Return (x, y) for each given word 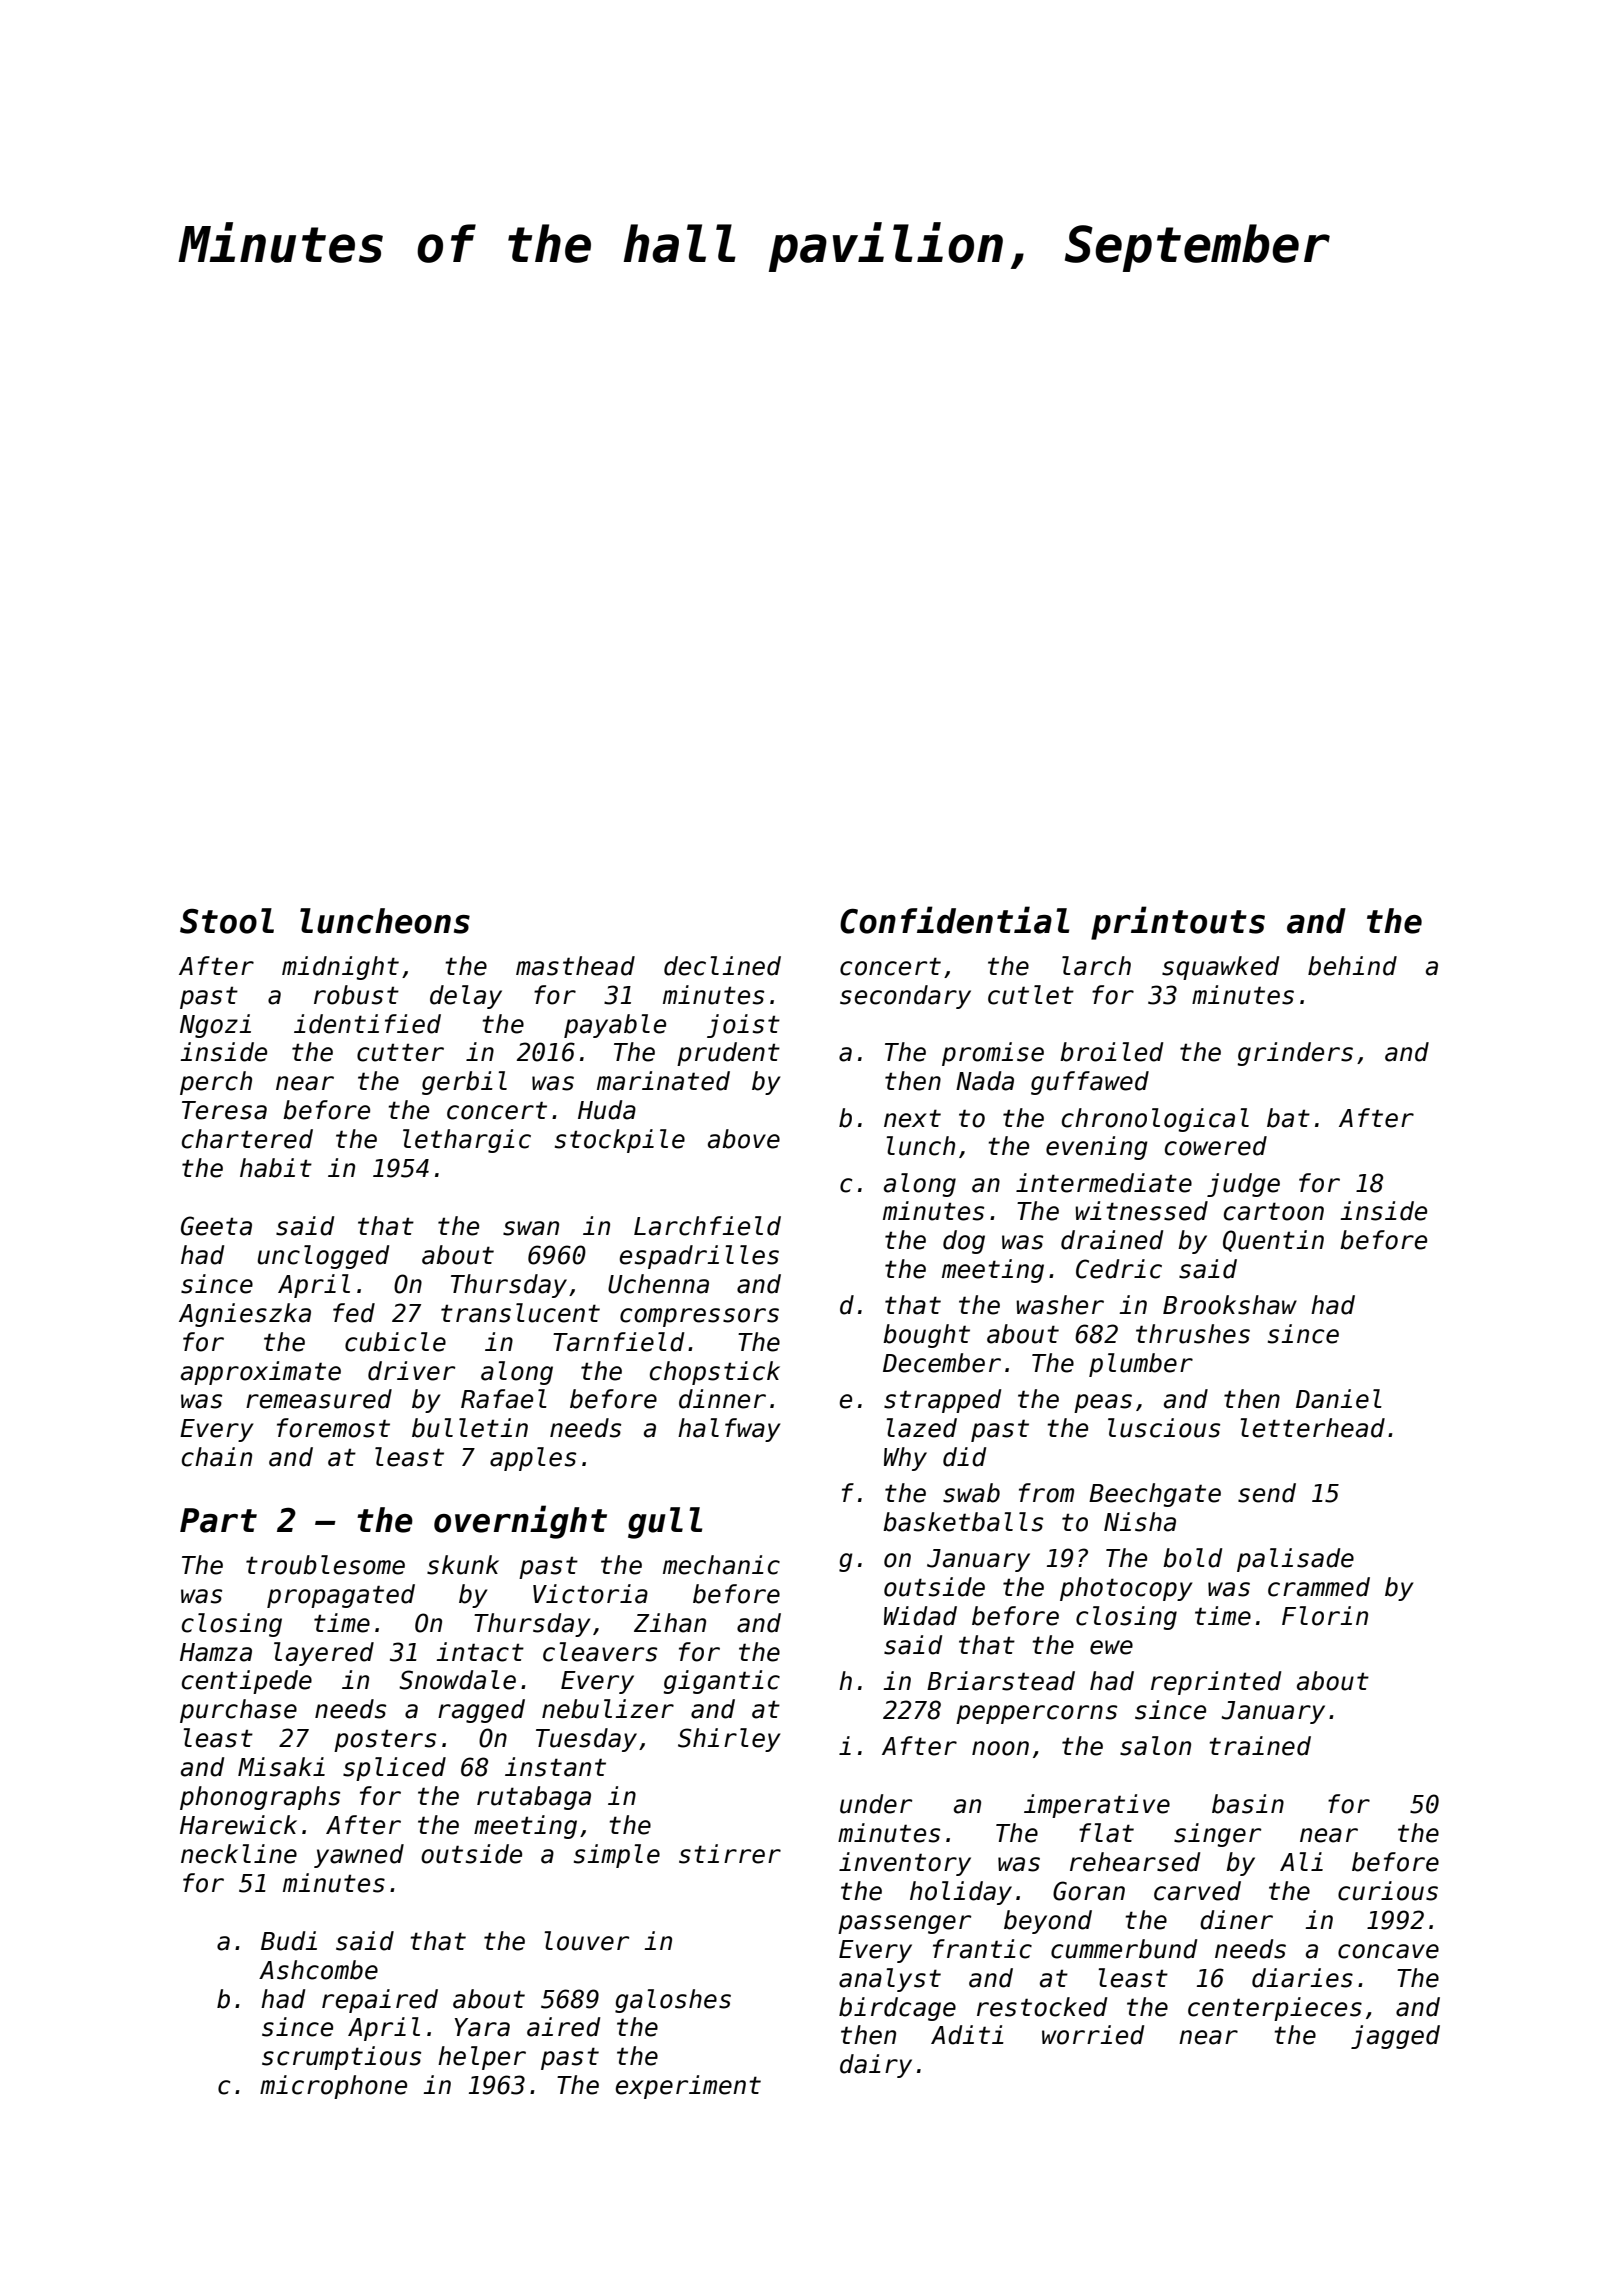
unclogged (323, 1257)
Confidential (954, 920)
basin (1248, 1804)
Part (218, 1520)
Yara (482, 2027)
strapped (942, 1401)
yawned (359, 1856)
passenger (904, 1924)
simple (617, 1856)
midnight (340, 968)
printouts (1178, 923)
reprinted (1216, 1683)
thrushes (1193, 1334)
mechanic (721, 1565)
